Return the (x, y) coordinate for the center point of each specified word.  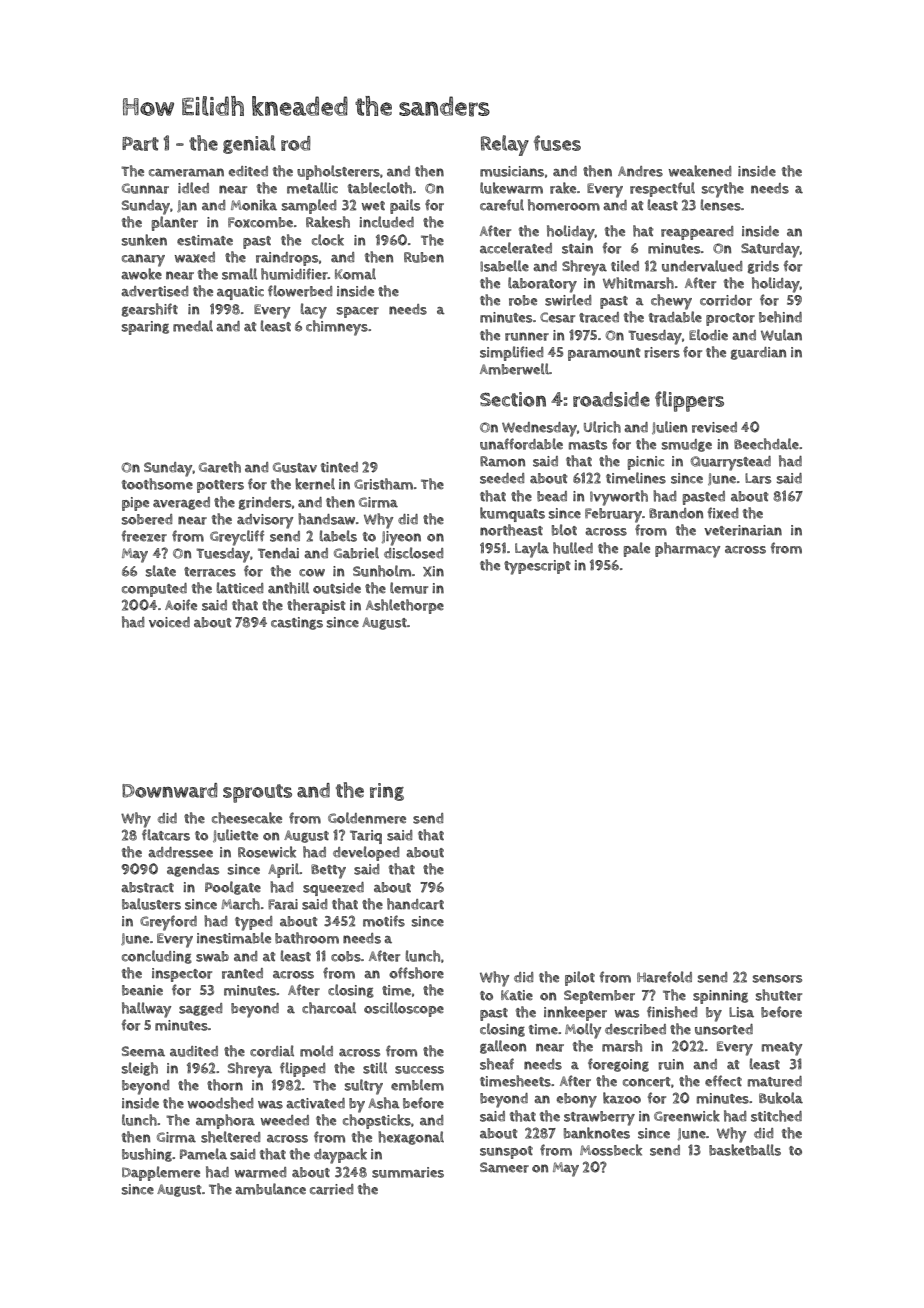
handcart (415, 904)
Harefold (664, 977)
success (419, 1070)
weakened (700, 171)
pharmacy (687, 550)
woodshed (220, 1103)
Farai (283, 904)
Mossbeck (611, 1150)
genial (249, 144)
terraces (210, 572)
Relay (505, 145)
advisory (265, 521)
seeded (502, 478)
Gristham (383, 484)
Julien (669, 427)
